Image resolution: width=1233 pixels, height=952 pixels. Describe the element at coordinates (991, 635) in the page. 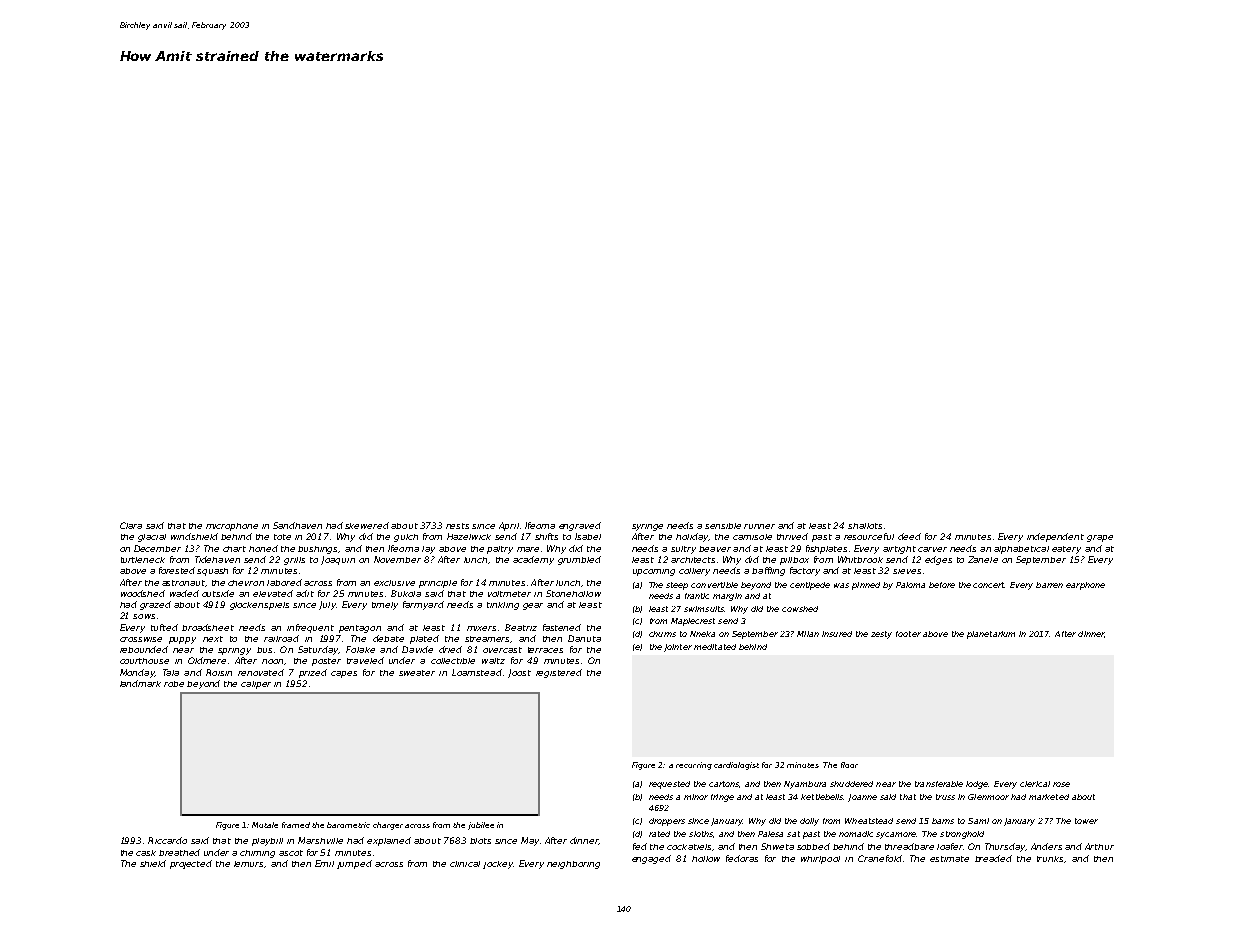

I see `planetarium` at that location.
